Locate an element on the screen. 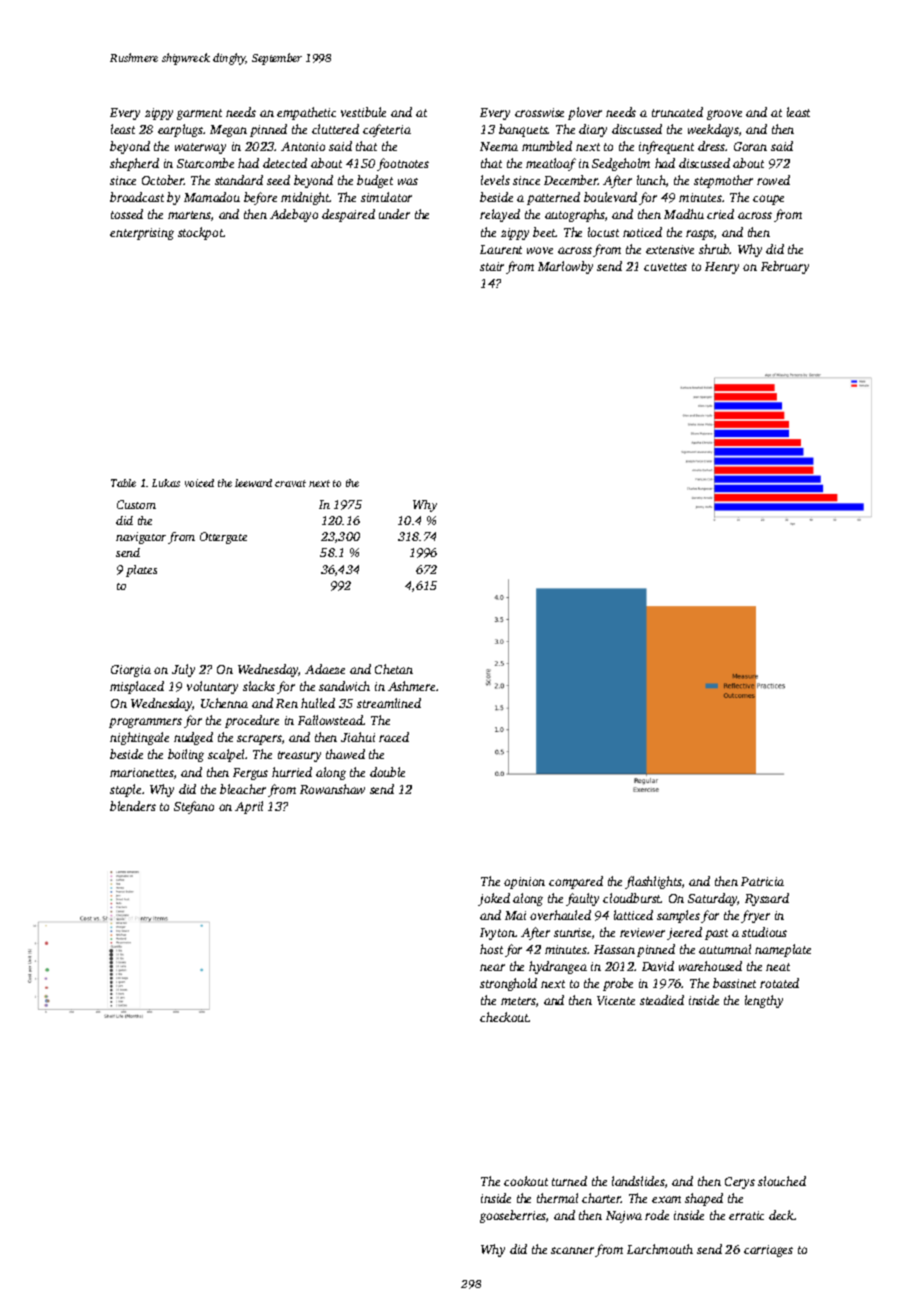 This screenshot has height=1308, width=924. Henry is located at coordinates (722, 268).
